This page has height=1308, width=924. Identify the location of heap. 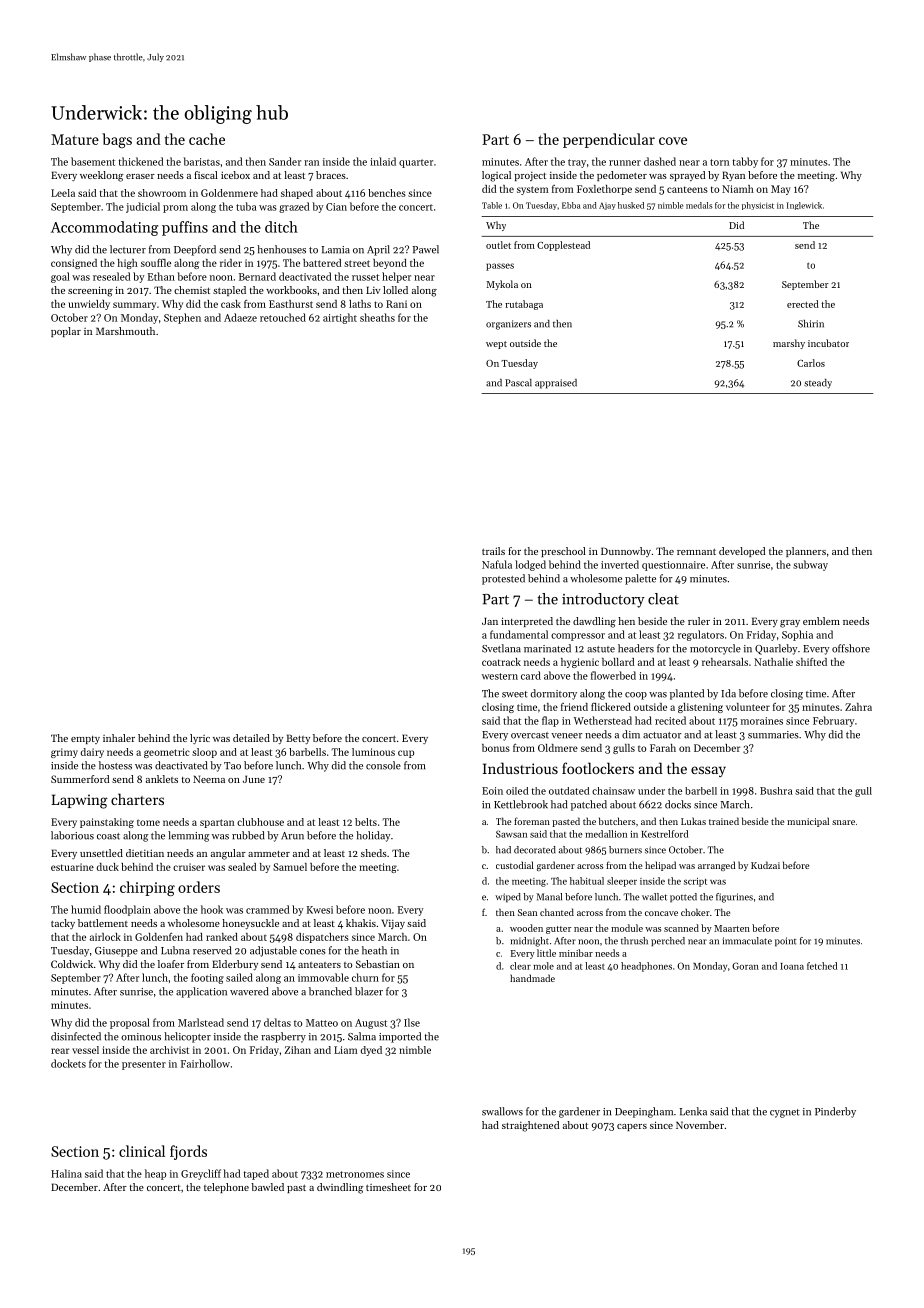
(155, 1174).
